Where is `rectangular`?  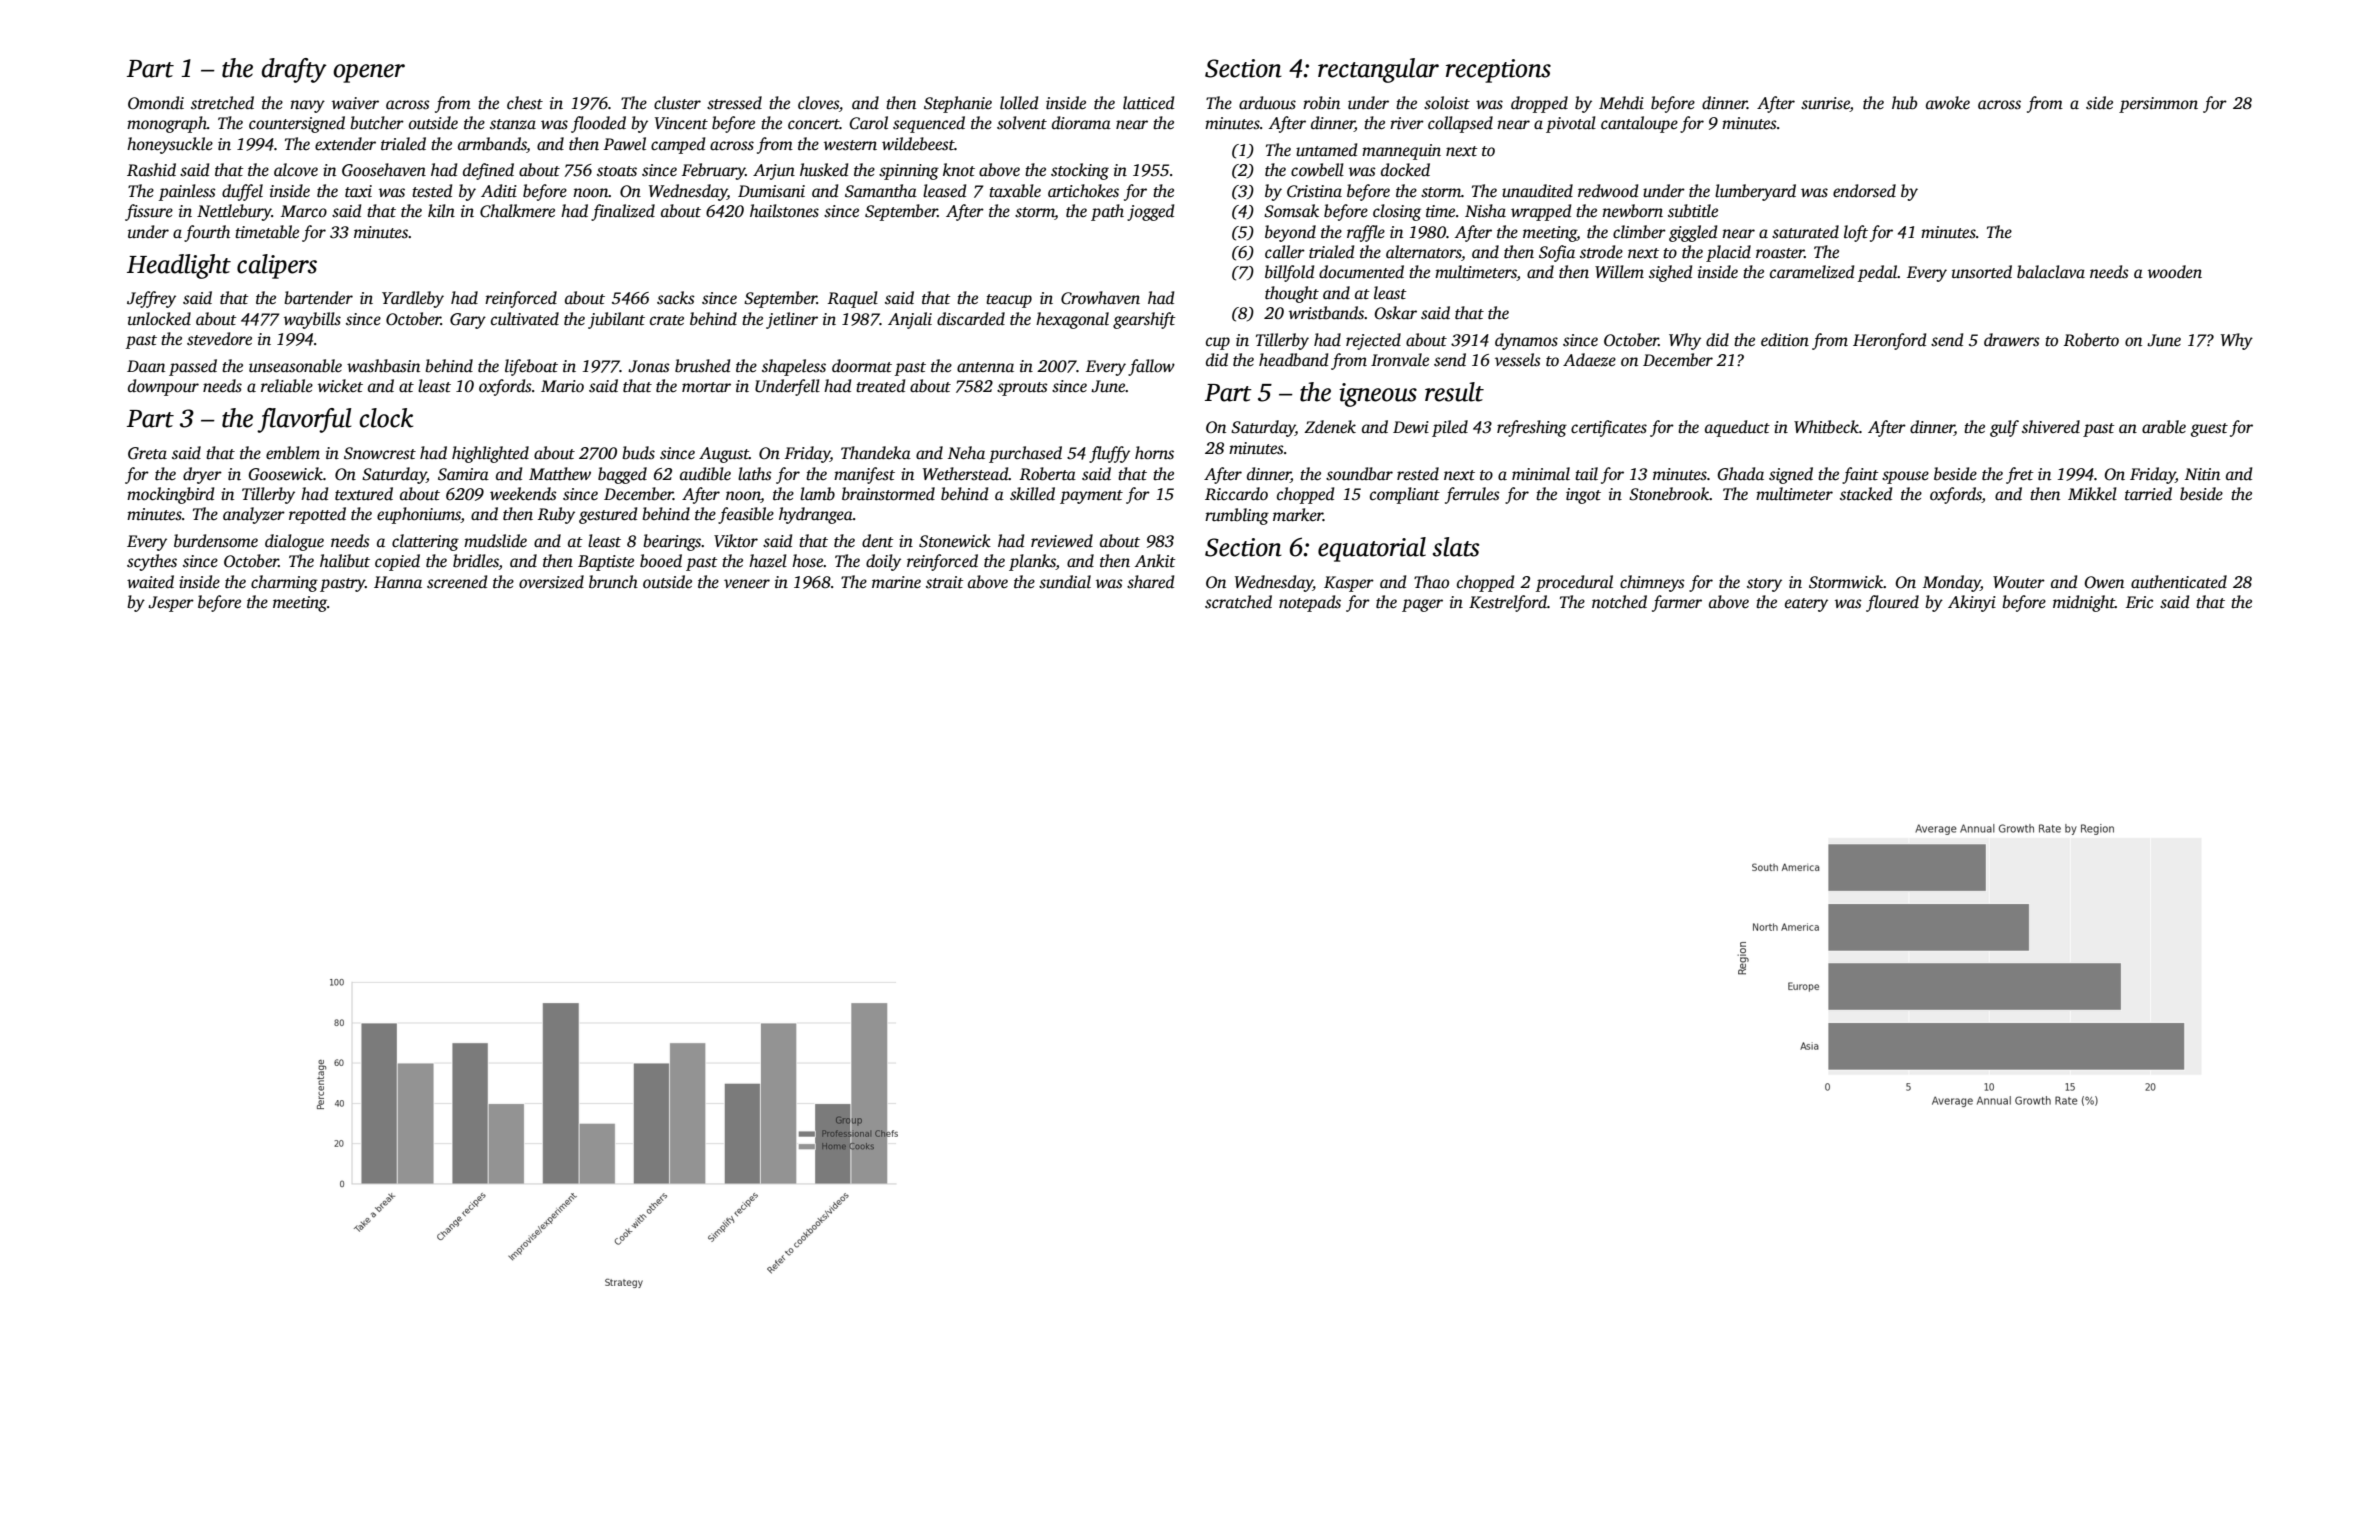
rectangular is located at coordinates (1378, 70).
